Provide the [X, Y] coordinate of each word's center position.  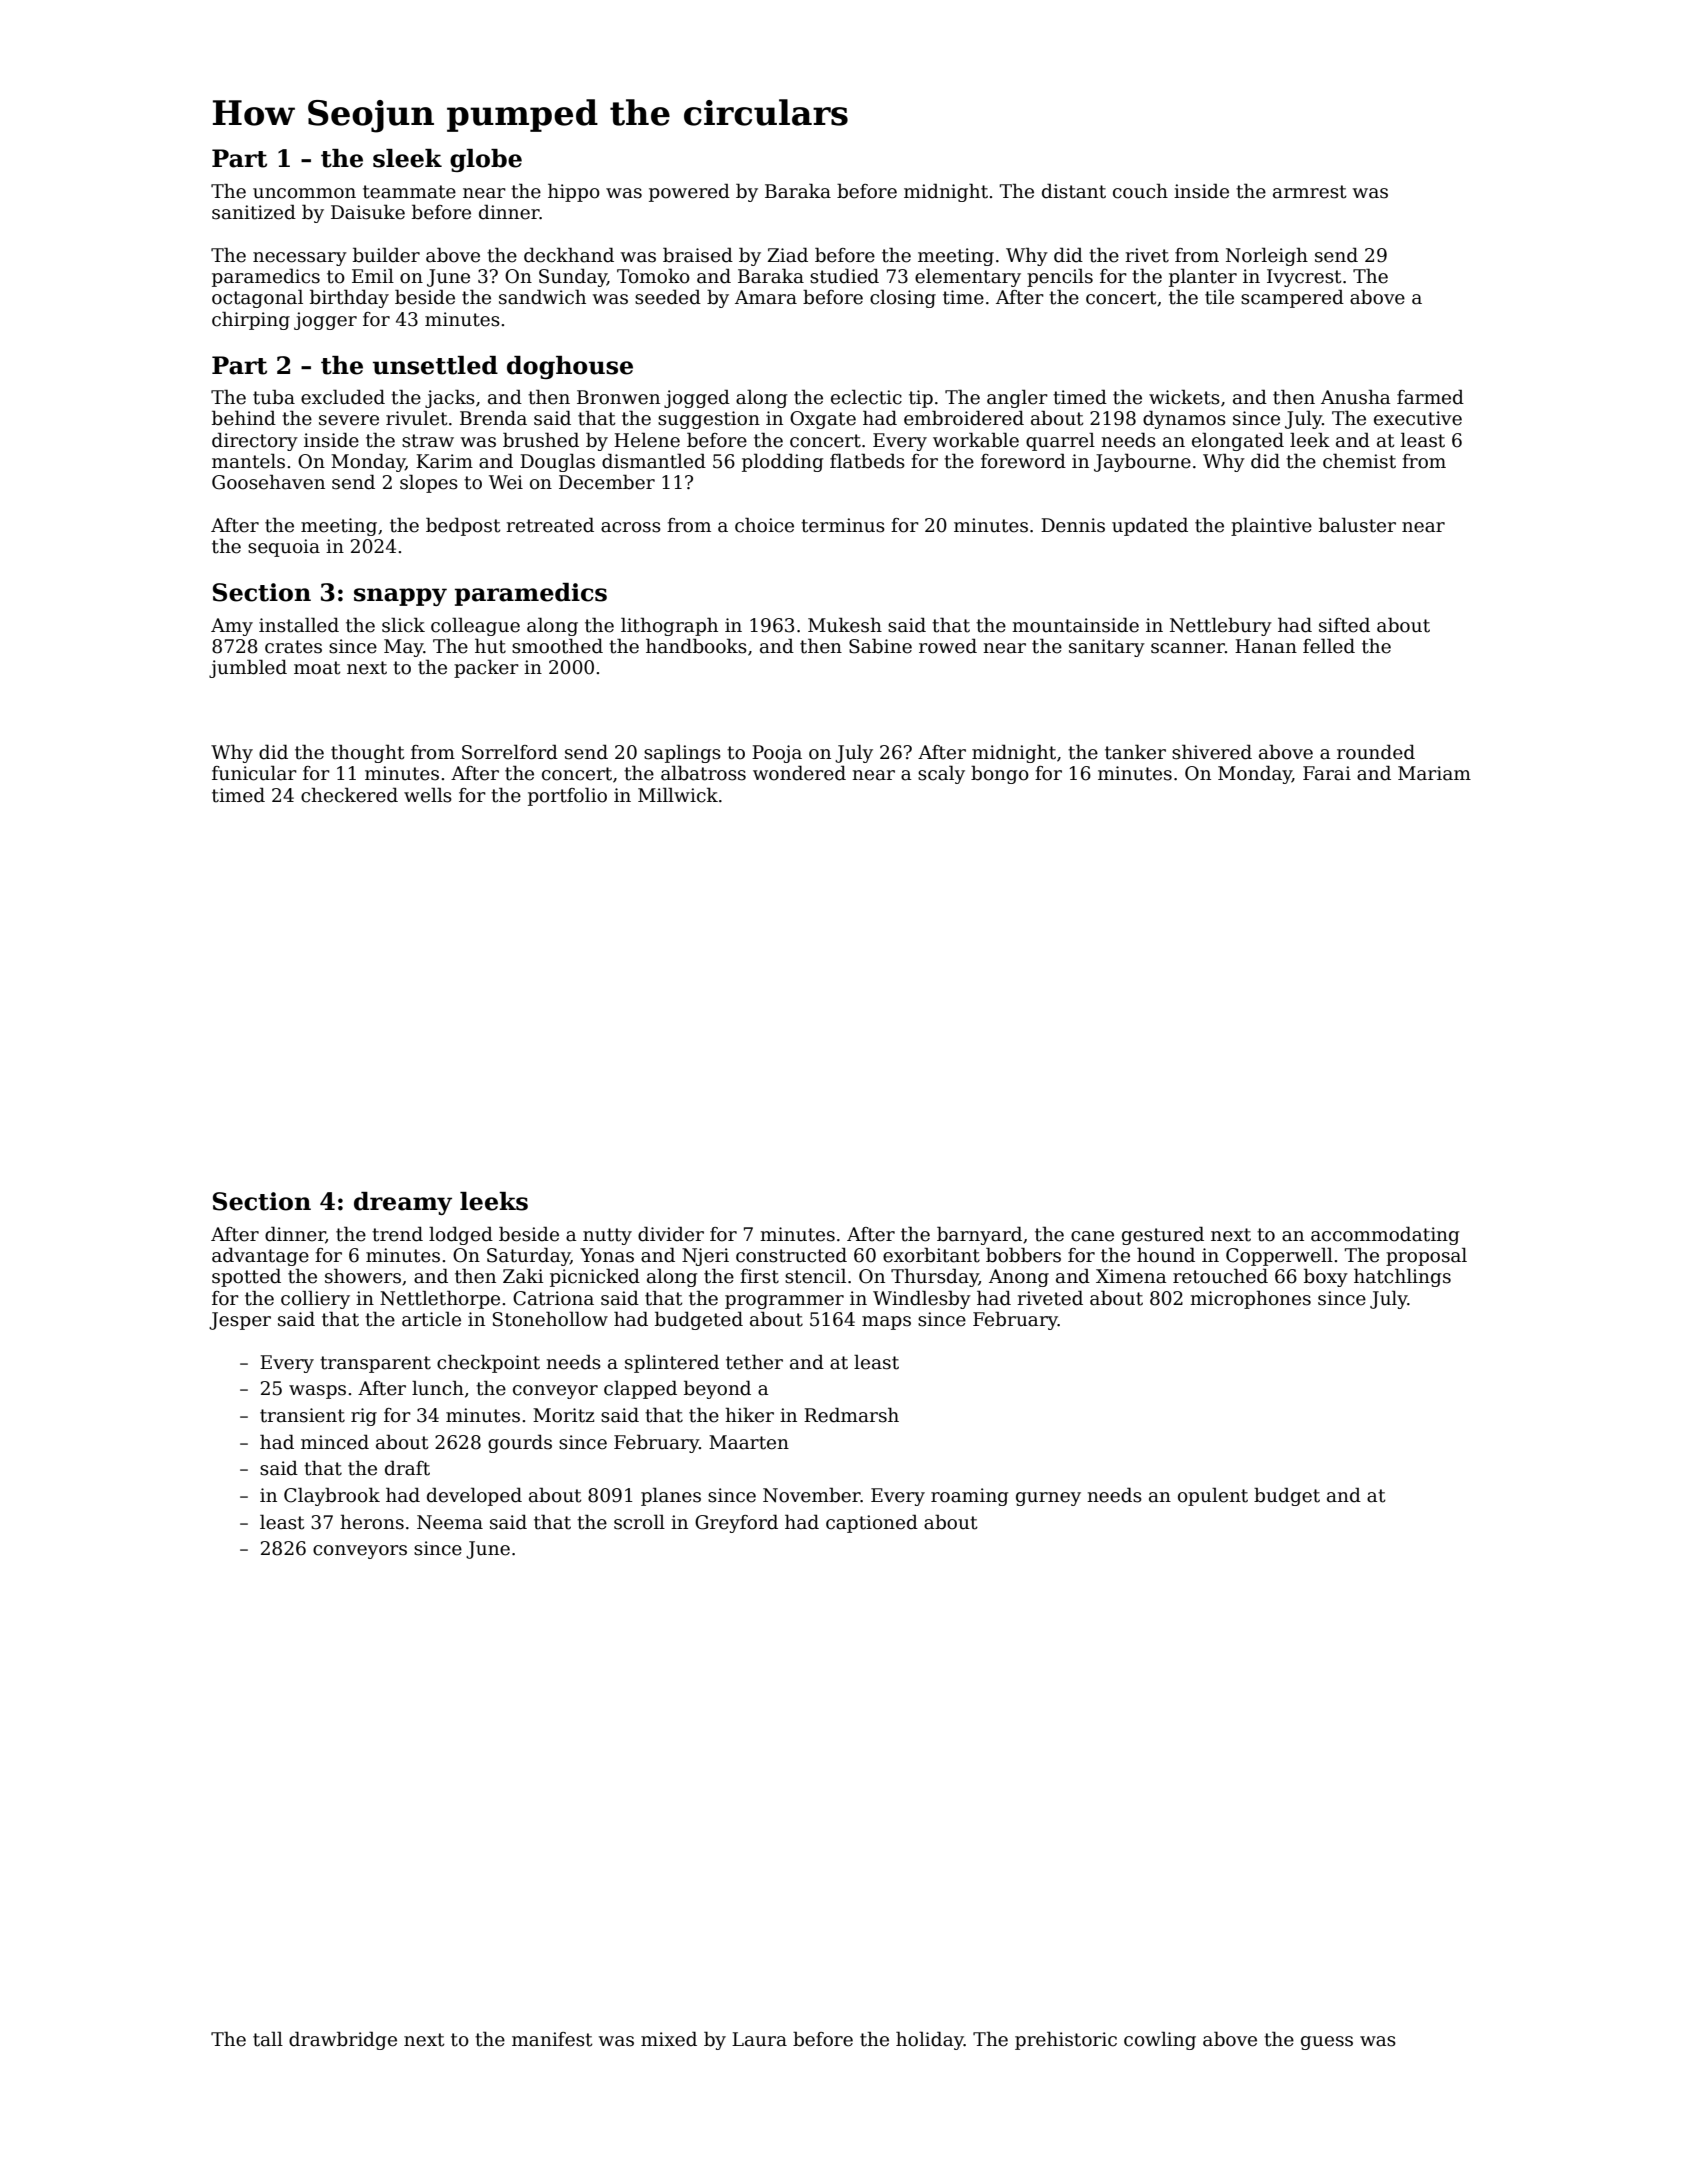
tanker [1135, 752]
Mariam [1434, 773]
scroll [639, 1522]
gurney [1048, 1499]
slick [403, 625]
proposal [1426, 1256]
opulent [1213, 1496]
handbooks [696, 646]
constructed [791, 1255]
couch [1140, 191]
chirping [251, 321]
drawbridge [343, 2040]
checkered [349, 795]
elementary [968, 277]
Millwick [678, 795]
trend [397, 1234]
